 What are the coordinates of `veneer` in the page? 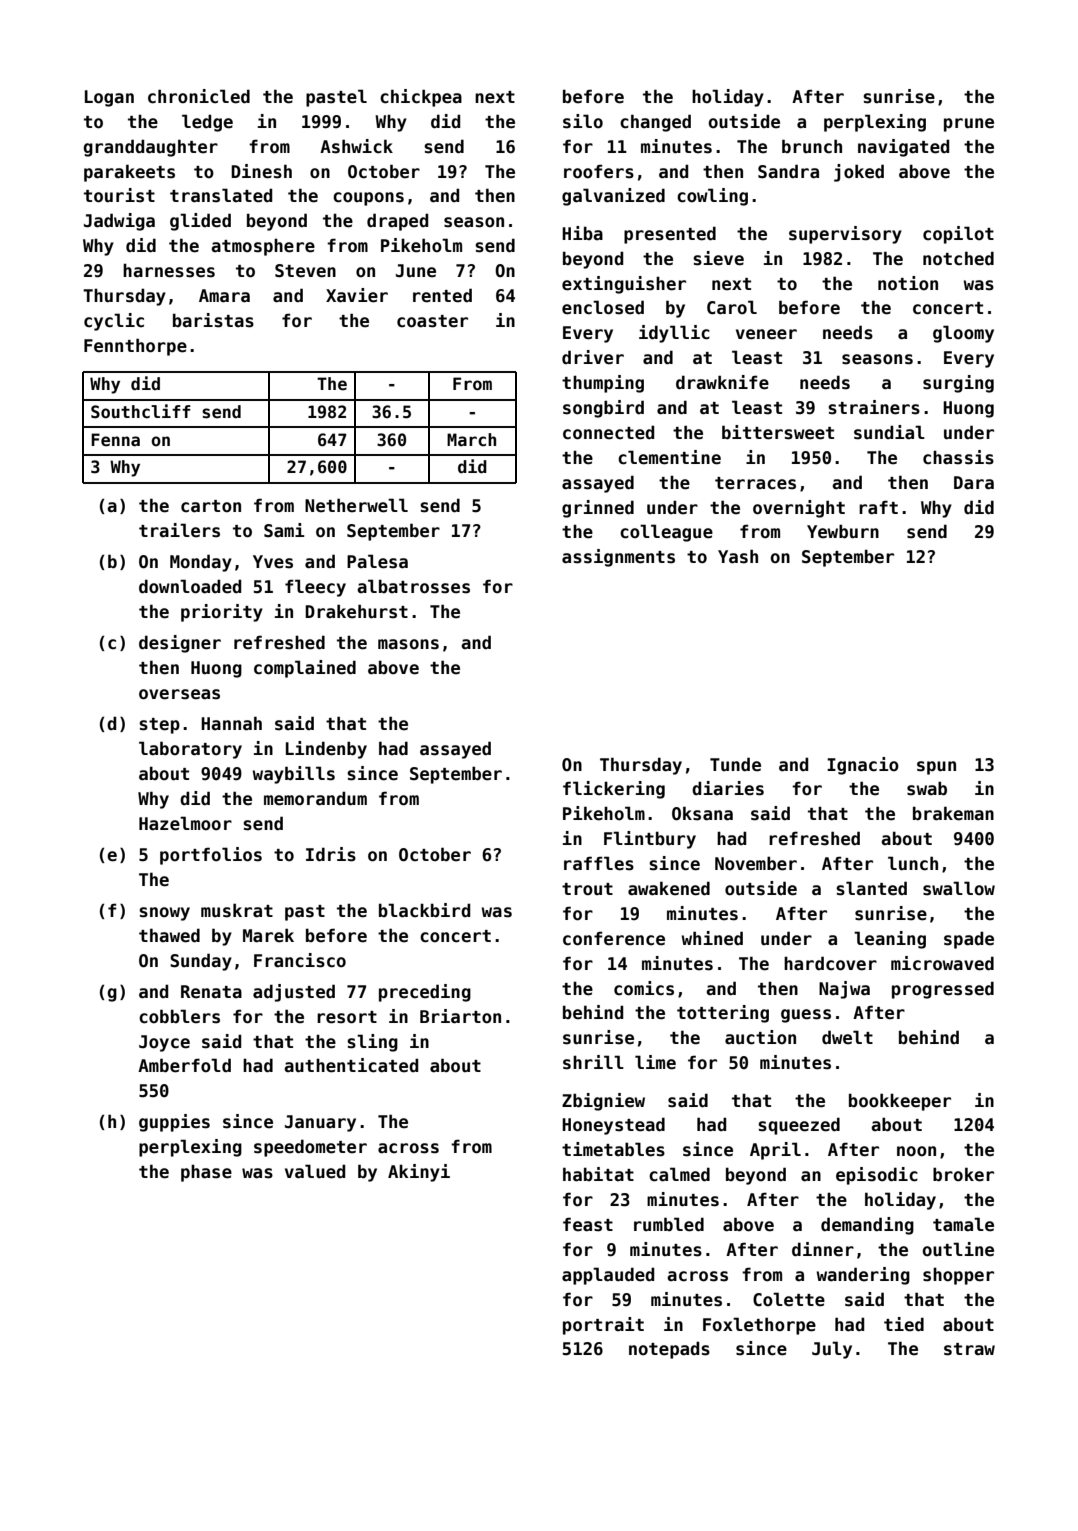 It's located at (766, 334).
